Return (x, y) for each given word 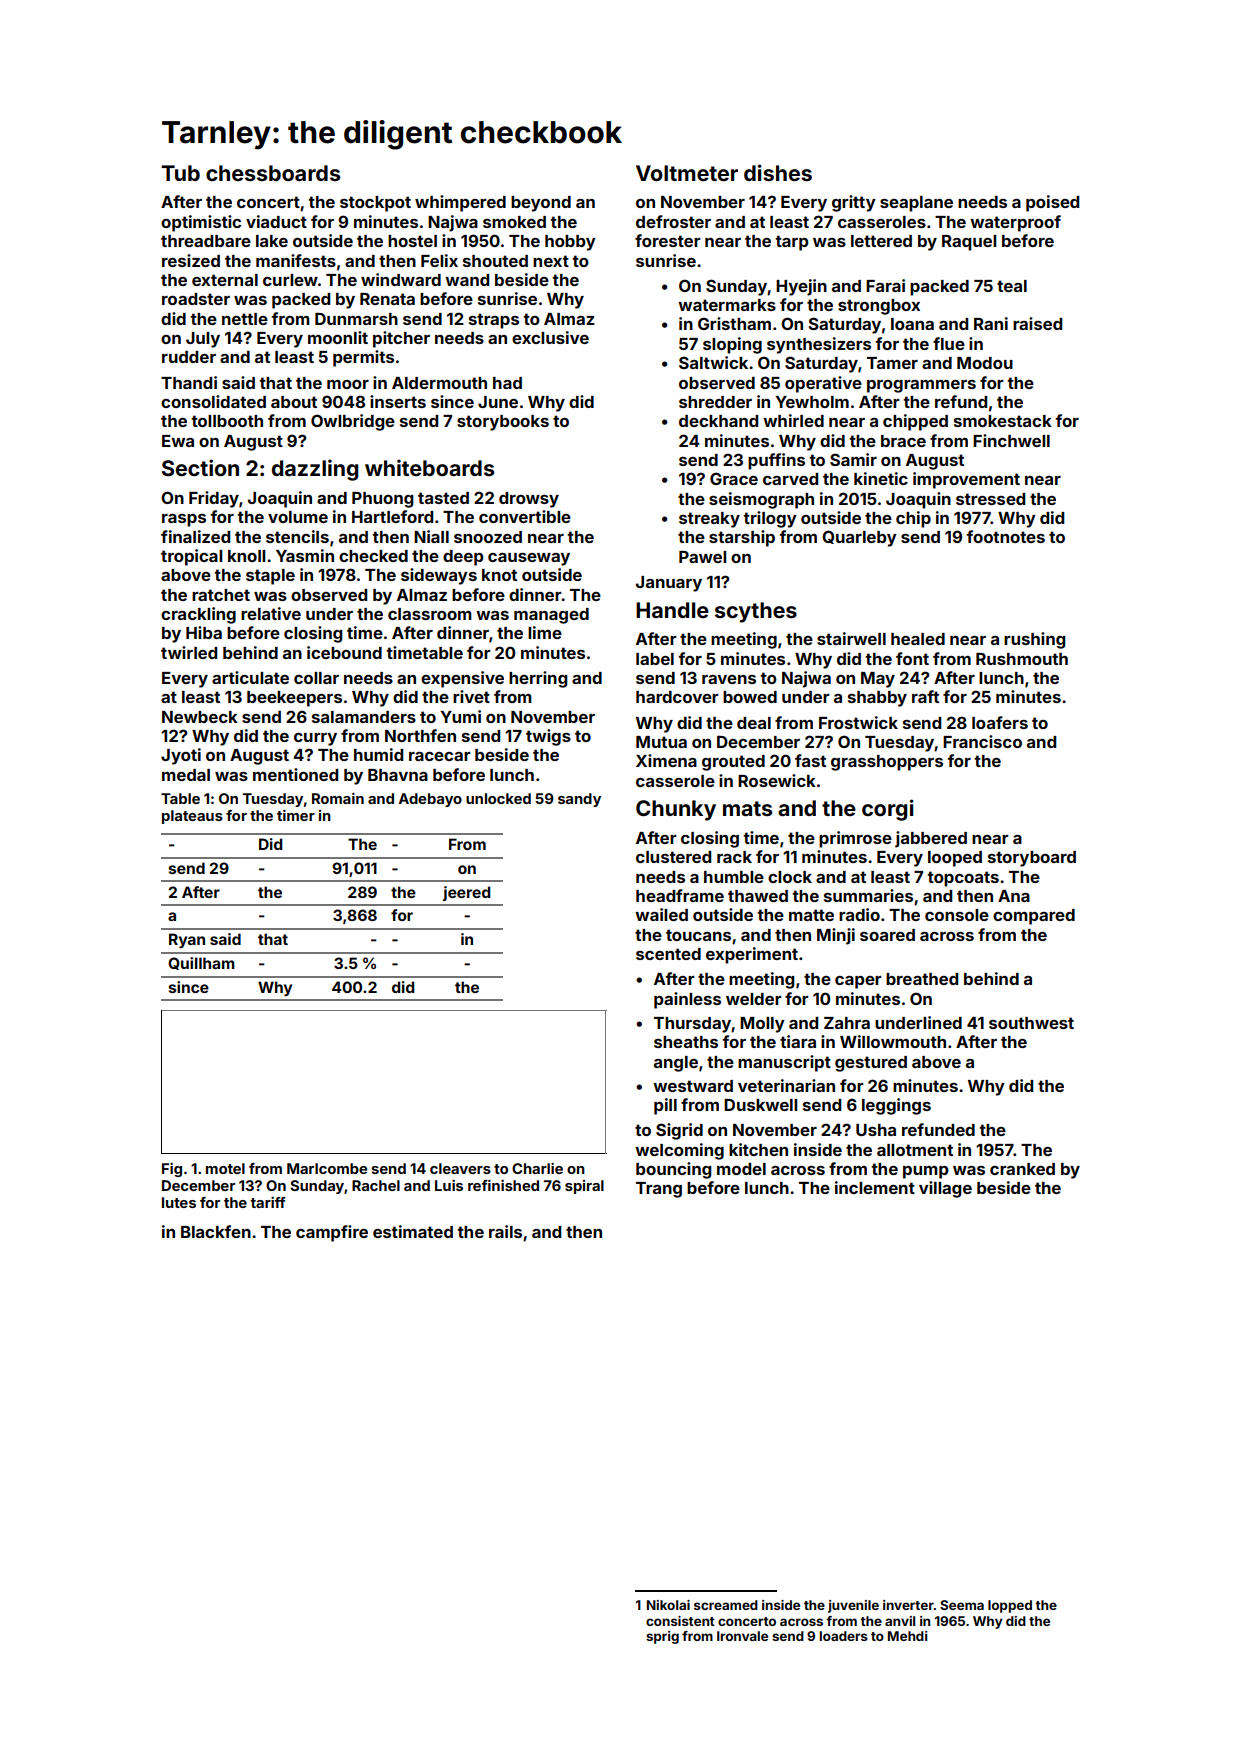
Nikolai (668, 1605)
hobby (570, 243)
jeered (466, 893)
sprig (662, 1637)
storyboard (1032, 859)
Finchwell (1011, 440)
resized (191, 260)
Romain (338, 798)
